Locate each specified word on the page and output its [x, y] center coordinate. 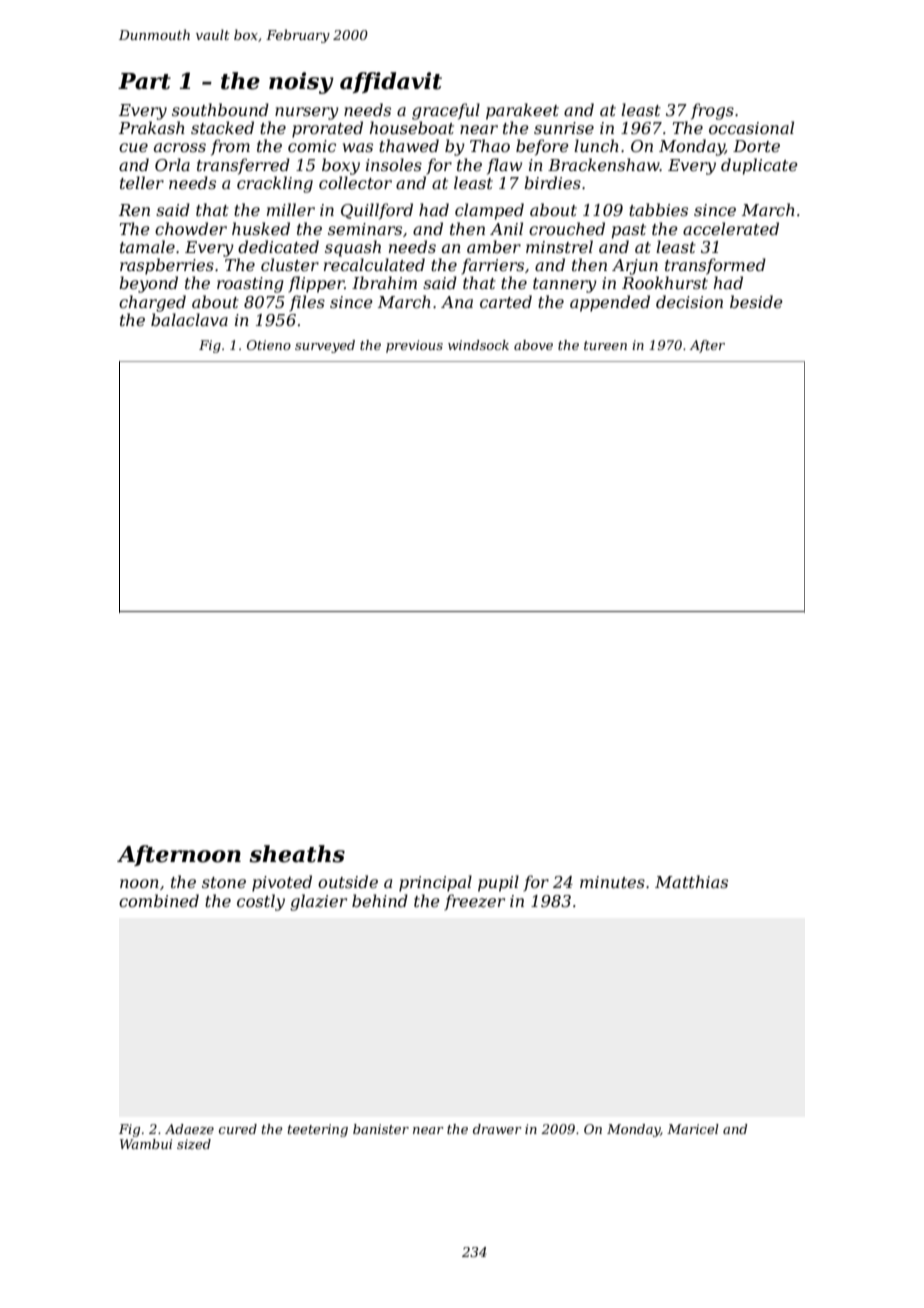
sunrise [564, 128]
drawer [497, 1129]
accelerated [731, 228]
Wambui [146, 1144]
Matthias [691, 881]
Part [144, 81]
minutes [612, 882]
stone [224, 882]
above [533, 345]
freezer [474, 902]
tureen [605, 345]
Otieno [269, 345]
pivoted [282, 883]
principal [435, 883]
